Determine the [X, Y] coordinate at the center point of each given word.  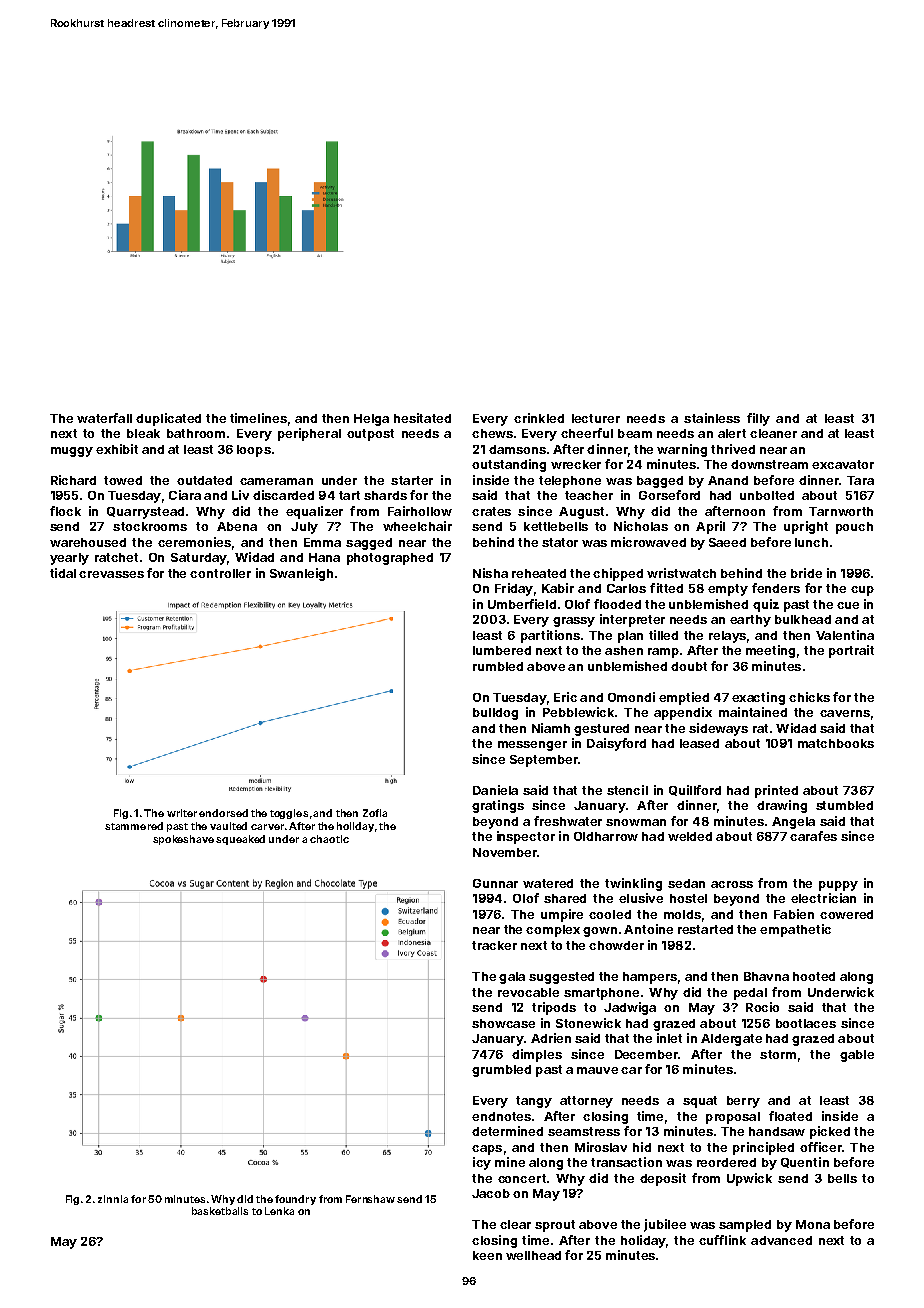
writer [182, 813]
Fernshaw [370, 1199]
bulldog [495, 714]
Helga [371, 420]
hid [642, 1147]
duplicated [168, 419]
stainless [712, 418]
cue [848, 605]
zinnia [113, 1199]
